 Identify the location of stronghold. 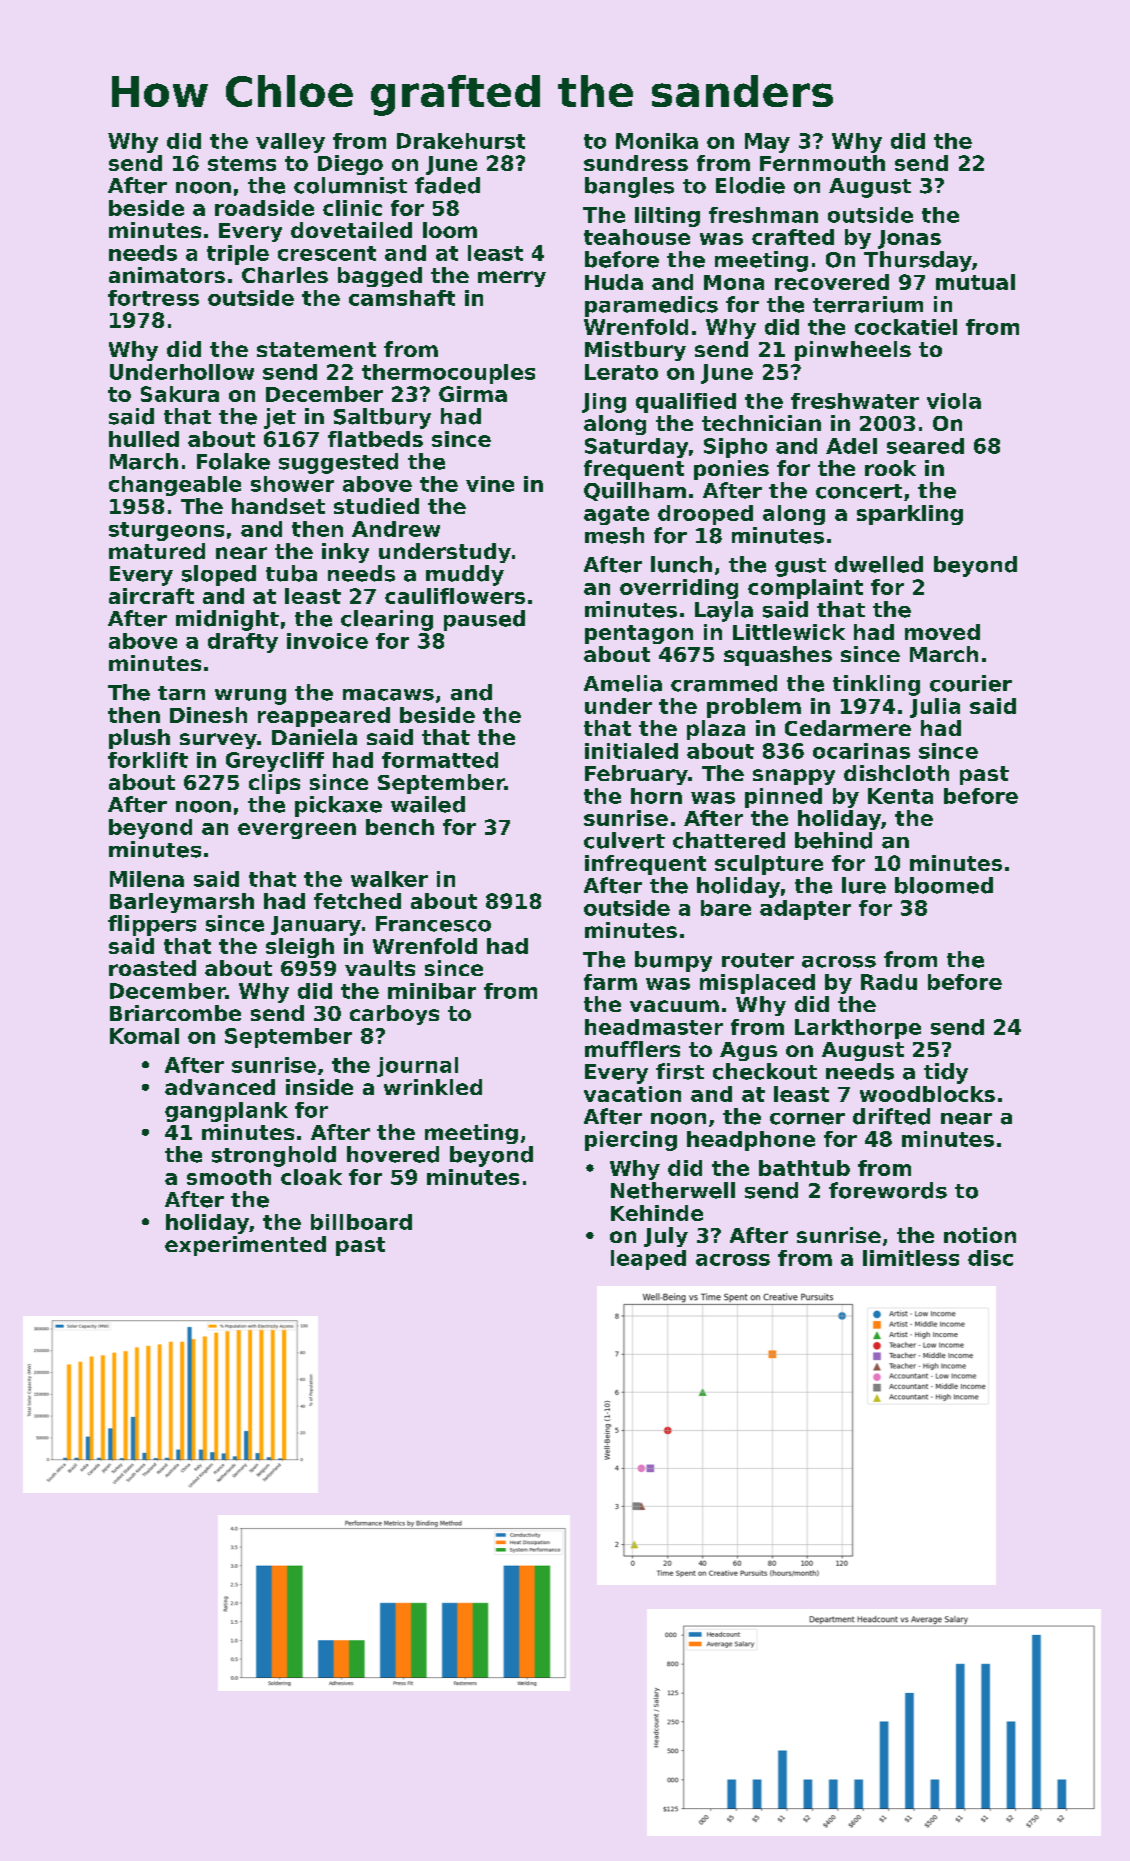
(274, 1156).
